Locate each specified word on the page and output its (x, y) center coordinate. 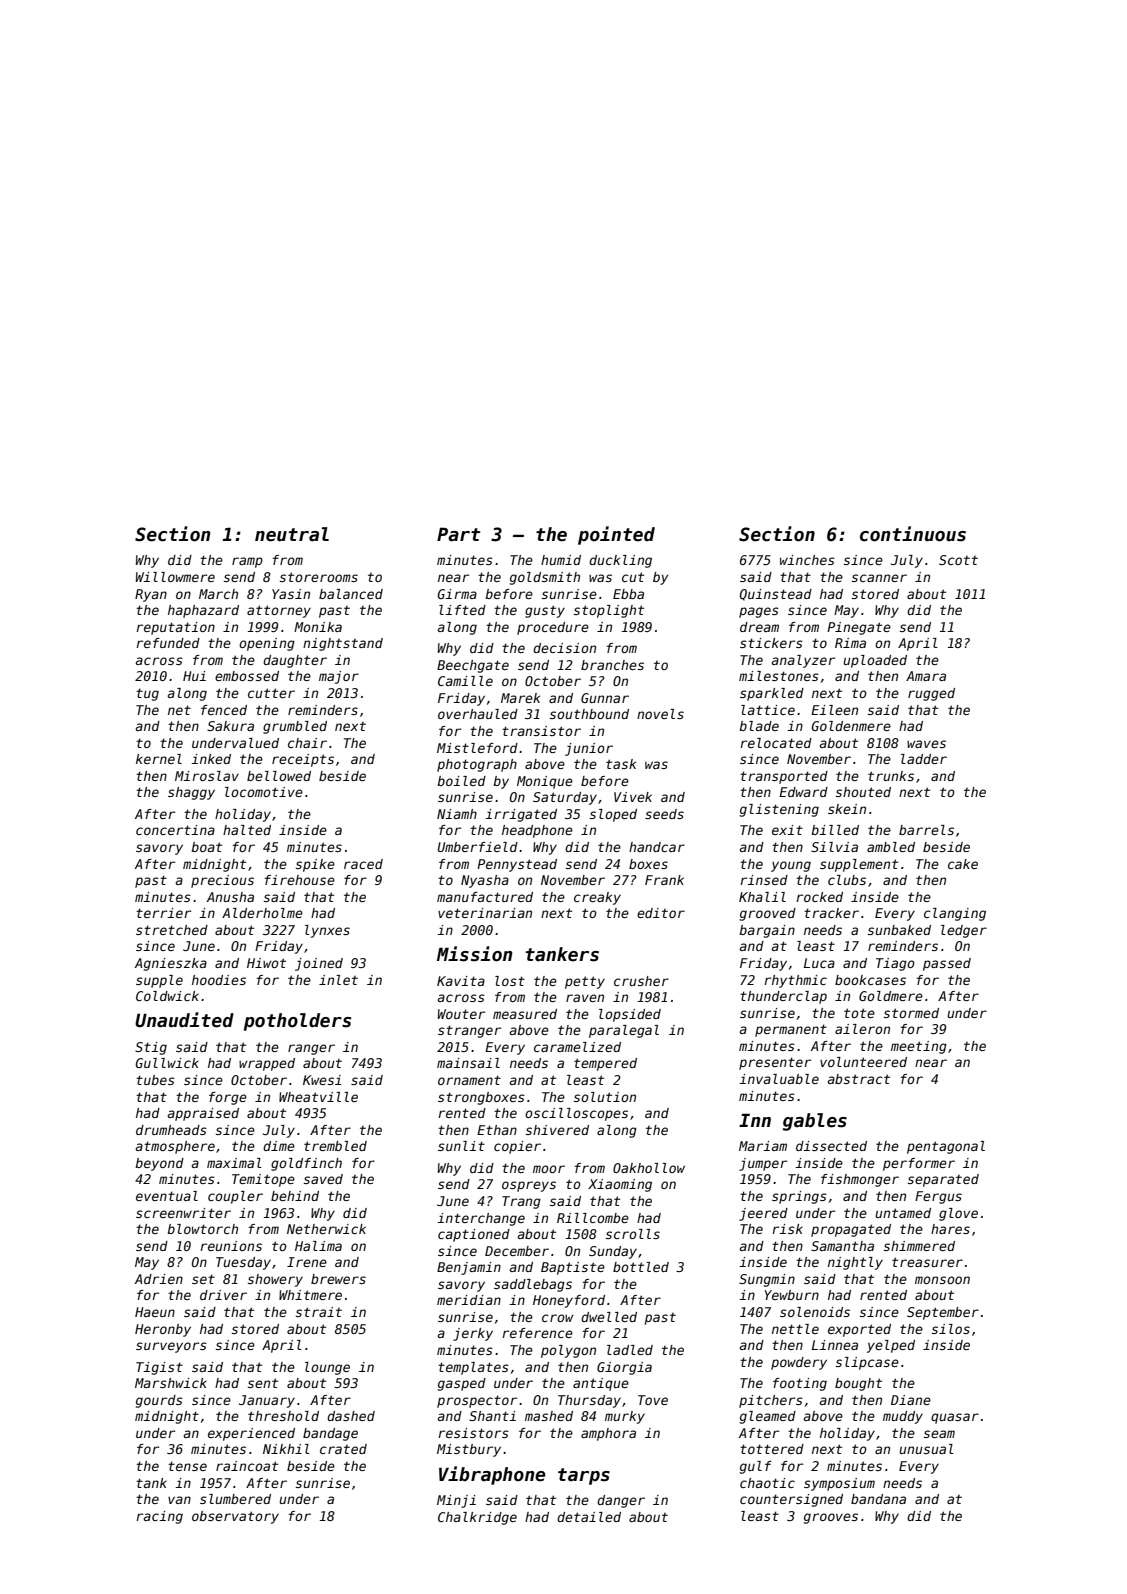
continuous (913, 534)
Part (458, 534)
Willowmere (175, 577)
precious (222, 881)
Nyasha (485, 881)
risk (787, 1229)
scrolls (633, 1234)
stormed (911, 1013)
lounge (327, 1368)
